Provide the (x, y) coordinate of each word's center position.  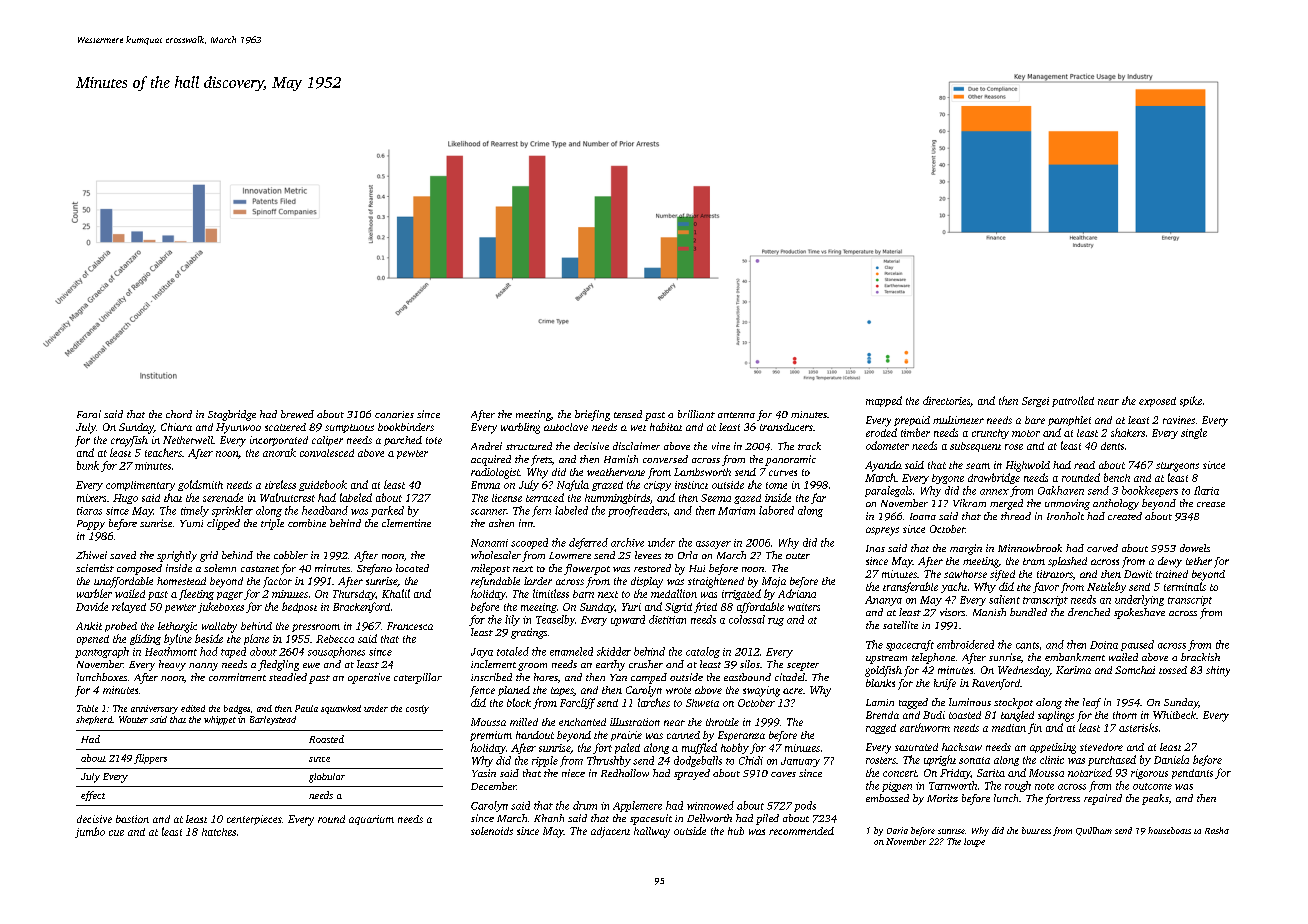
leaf (1092, 703)
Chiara (176, 427)
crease (1211, 504)
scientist (95, 568)
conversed (665, 459)
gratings (529, 633)
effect (93, 796)
